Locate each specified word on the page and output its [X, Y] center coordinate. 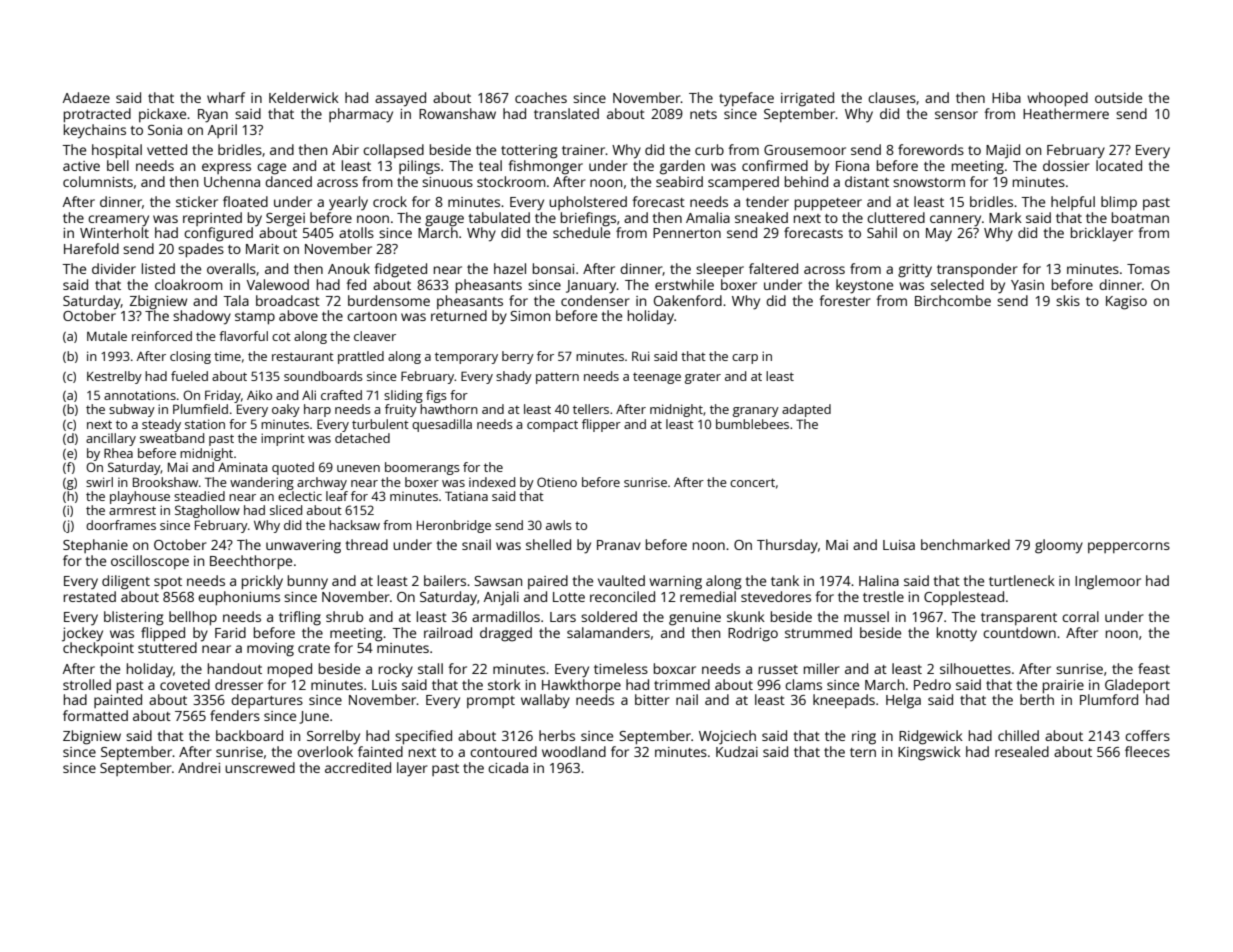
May [939, 235]
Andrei [199, 767]
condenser [595, 300]
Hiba [1006, 97]
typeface [746, 99]
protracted [97, 115]
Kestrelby [114, 377]
